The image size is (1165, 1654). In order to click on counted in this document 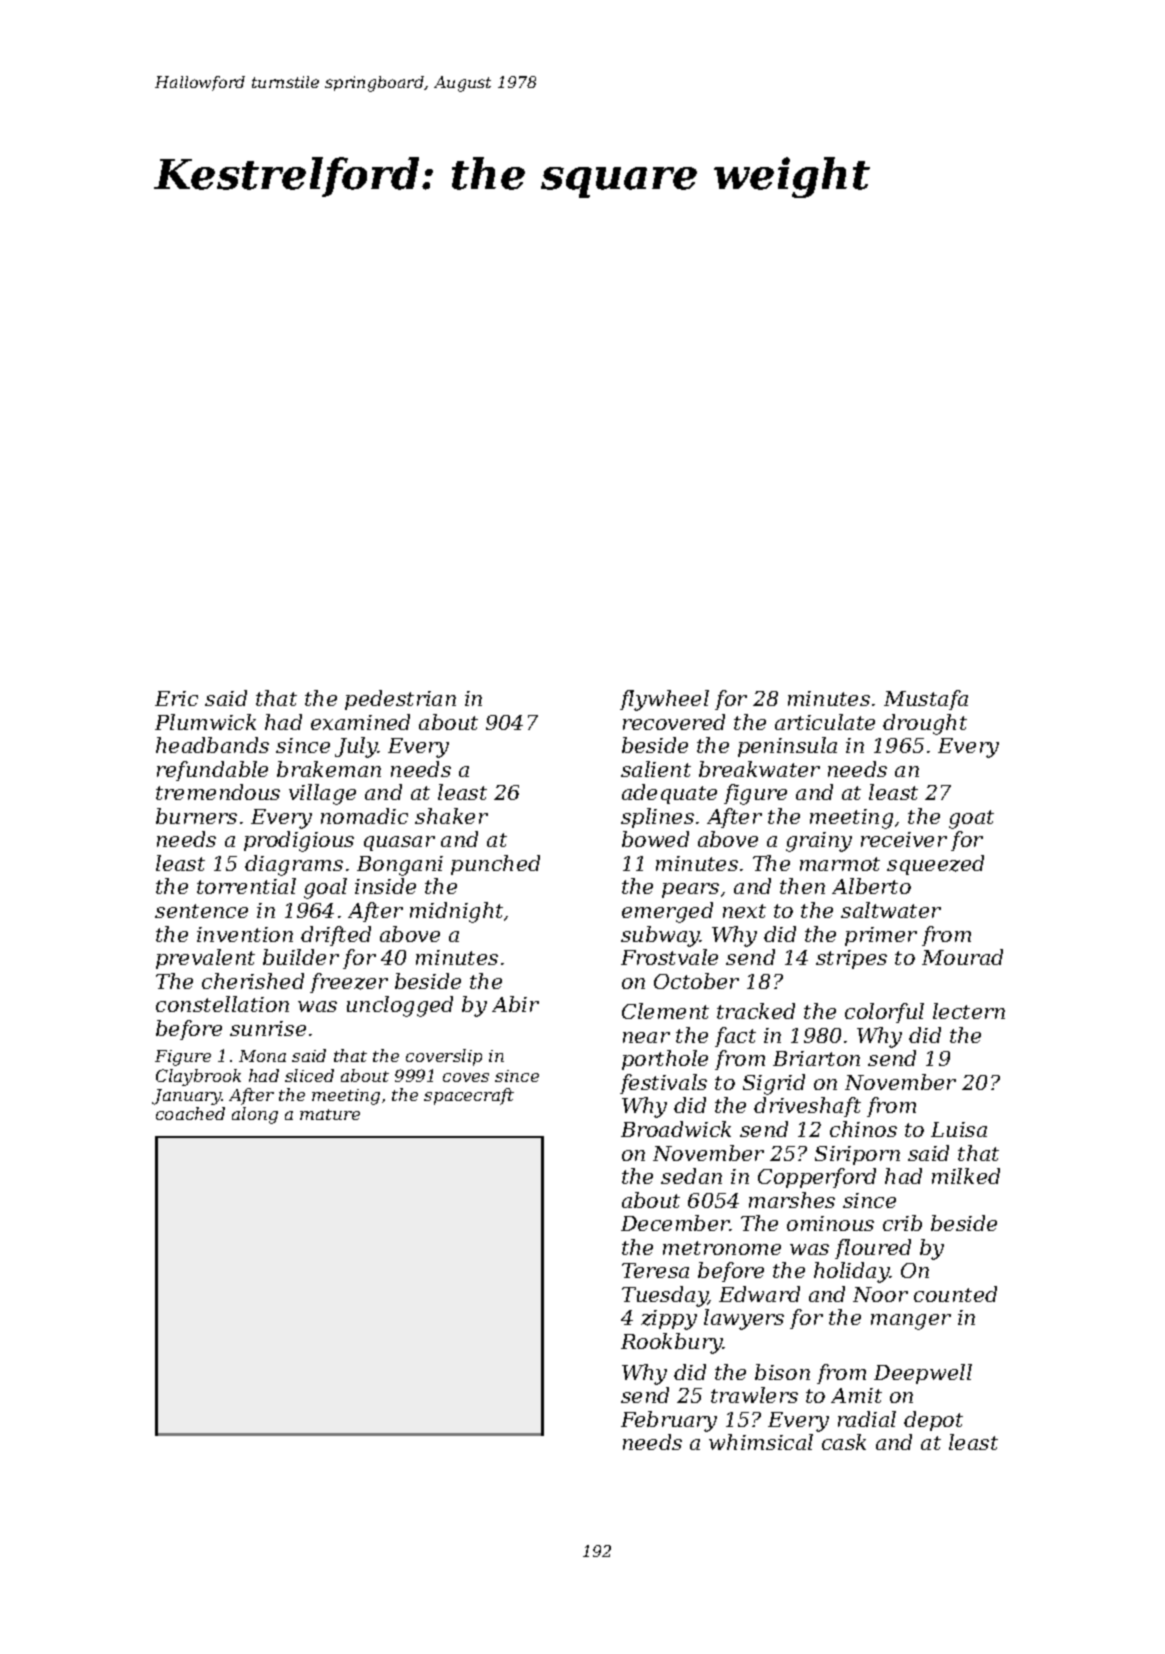, I will do `click(955, 1294)`.
